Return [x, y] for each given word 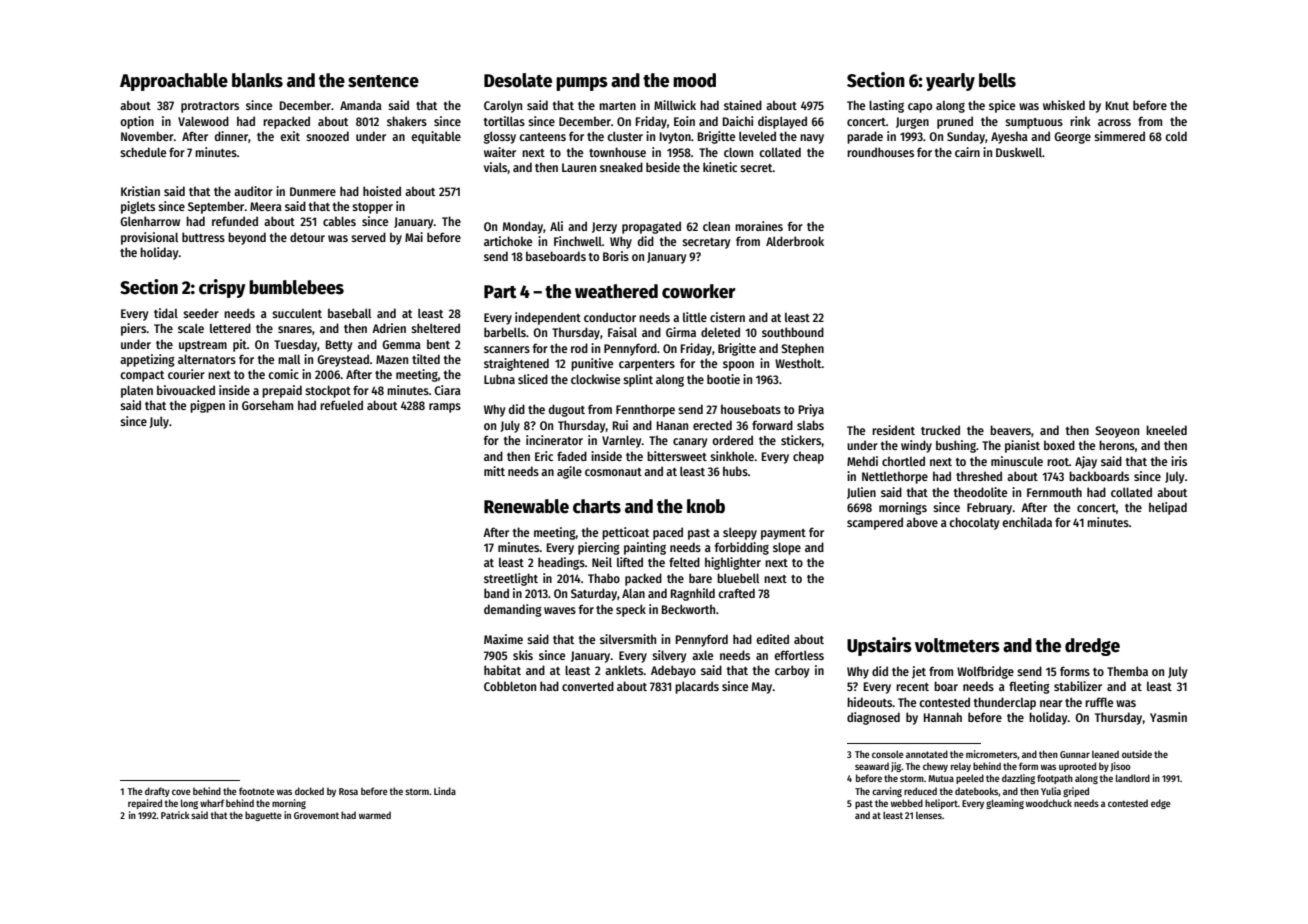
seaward [872, 766]
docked [309, 791]
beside [663, 167]
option [137, 122]
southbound [793, 332]
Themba [1127, 671]
